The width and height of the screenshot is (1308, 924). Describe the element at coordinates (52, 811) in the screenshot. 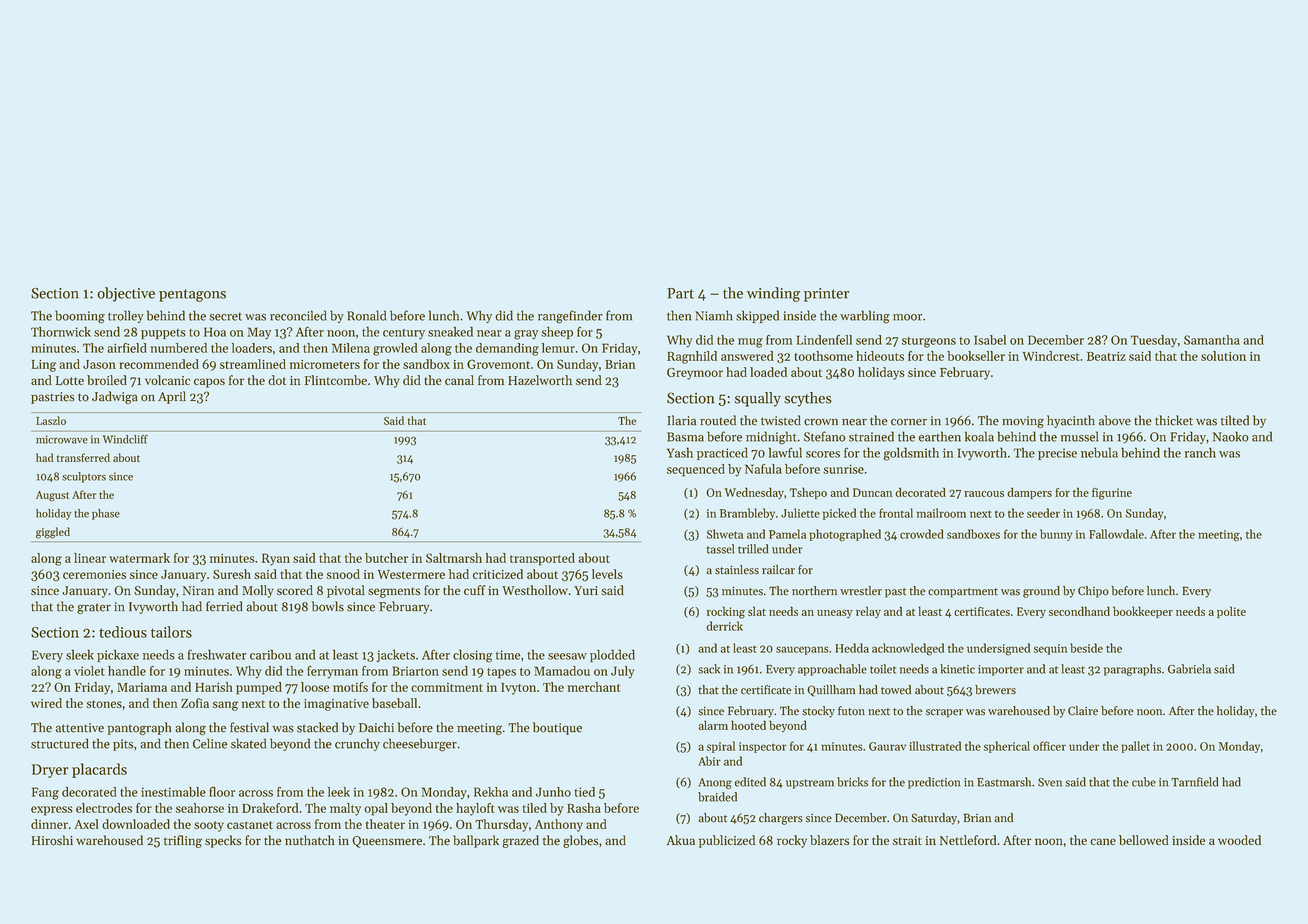

I see `express` at that location.
